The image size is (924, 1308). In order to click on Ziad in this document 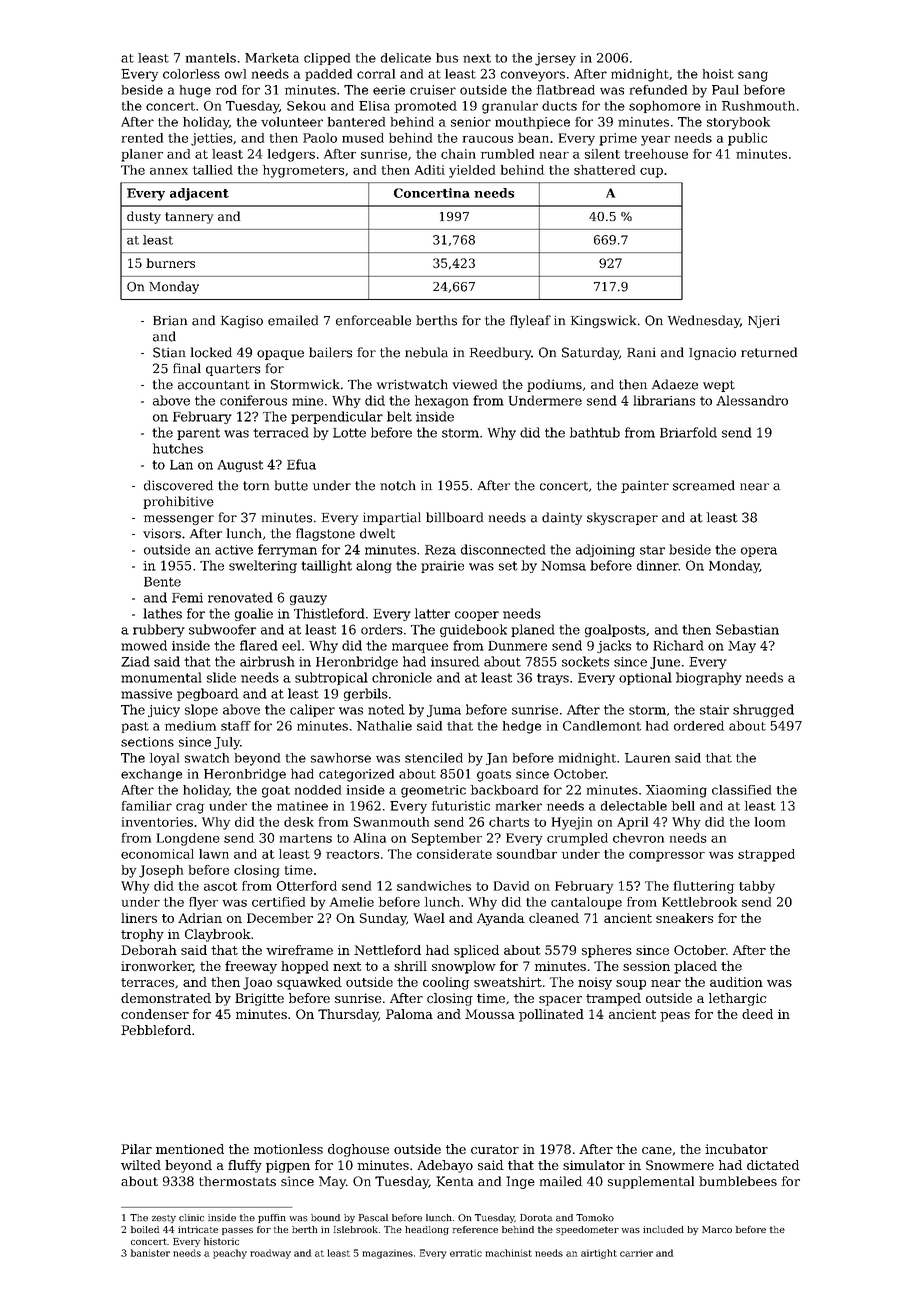, I will do `click(135, 661)`.
